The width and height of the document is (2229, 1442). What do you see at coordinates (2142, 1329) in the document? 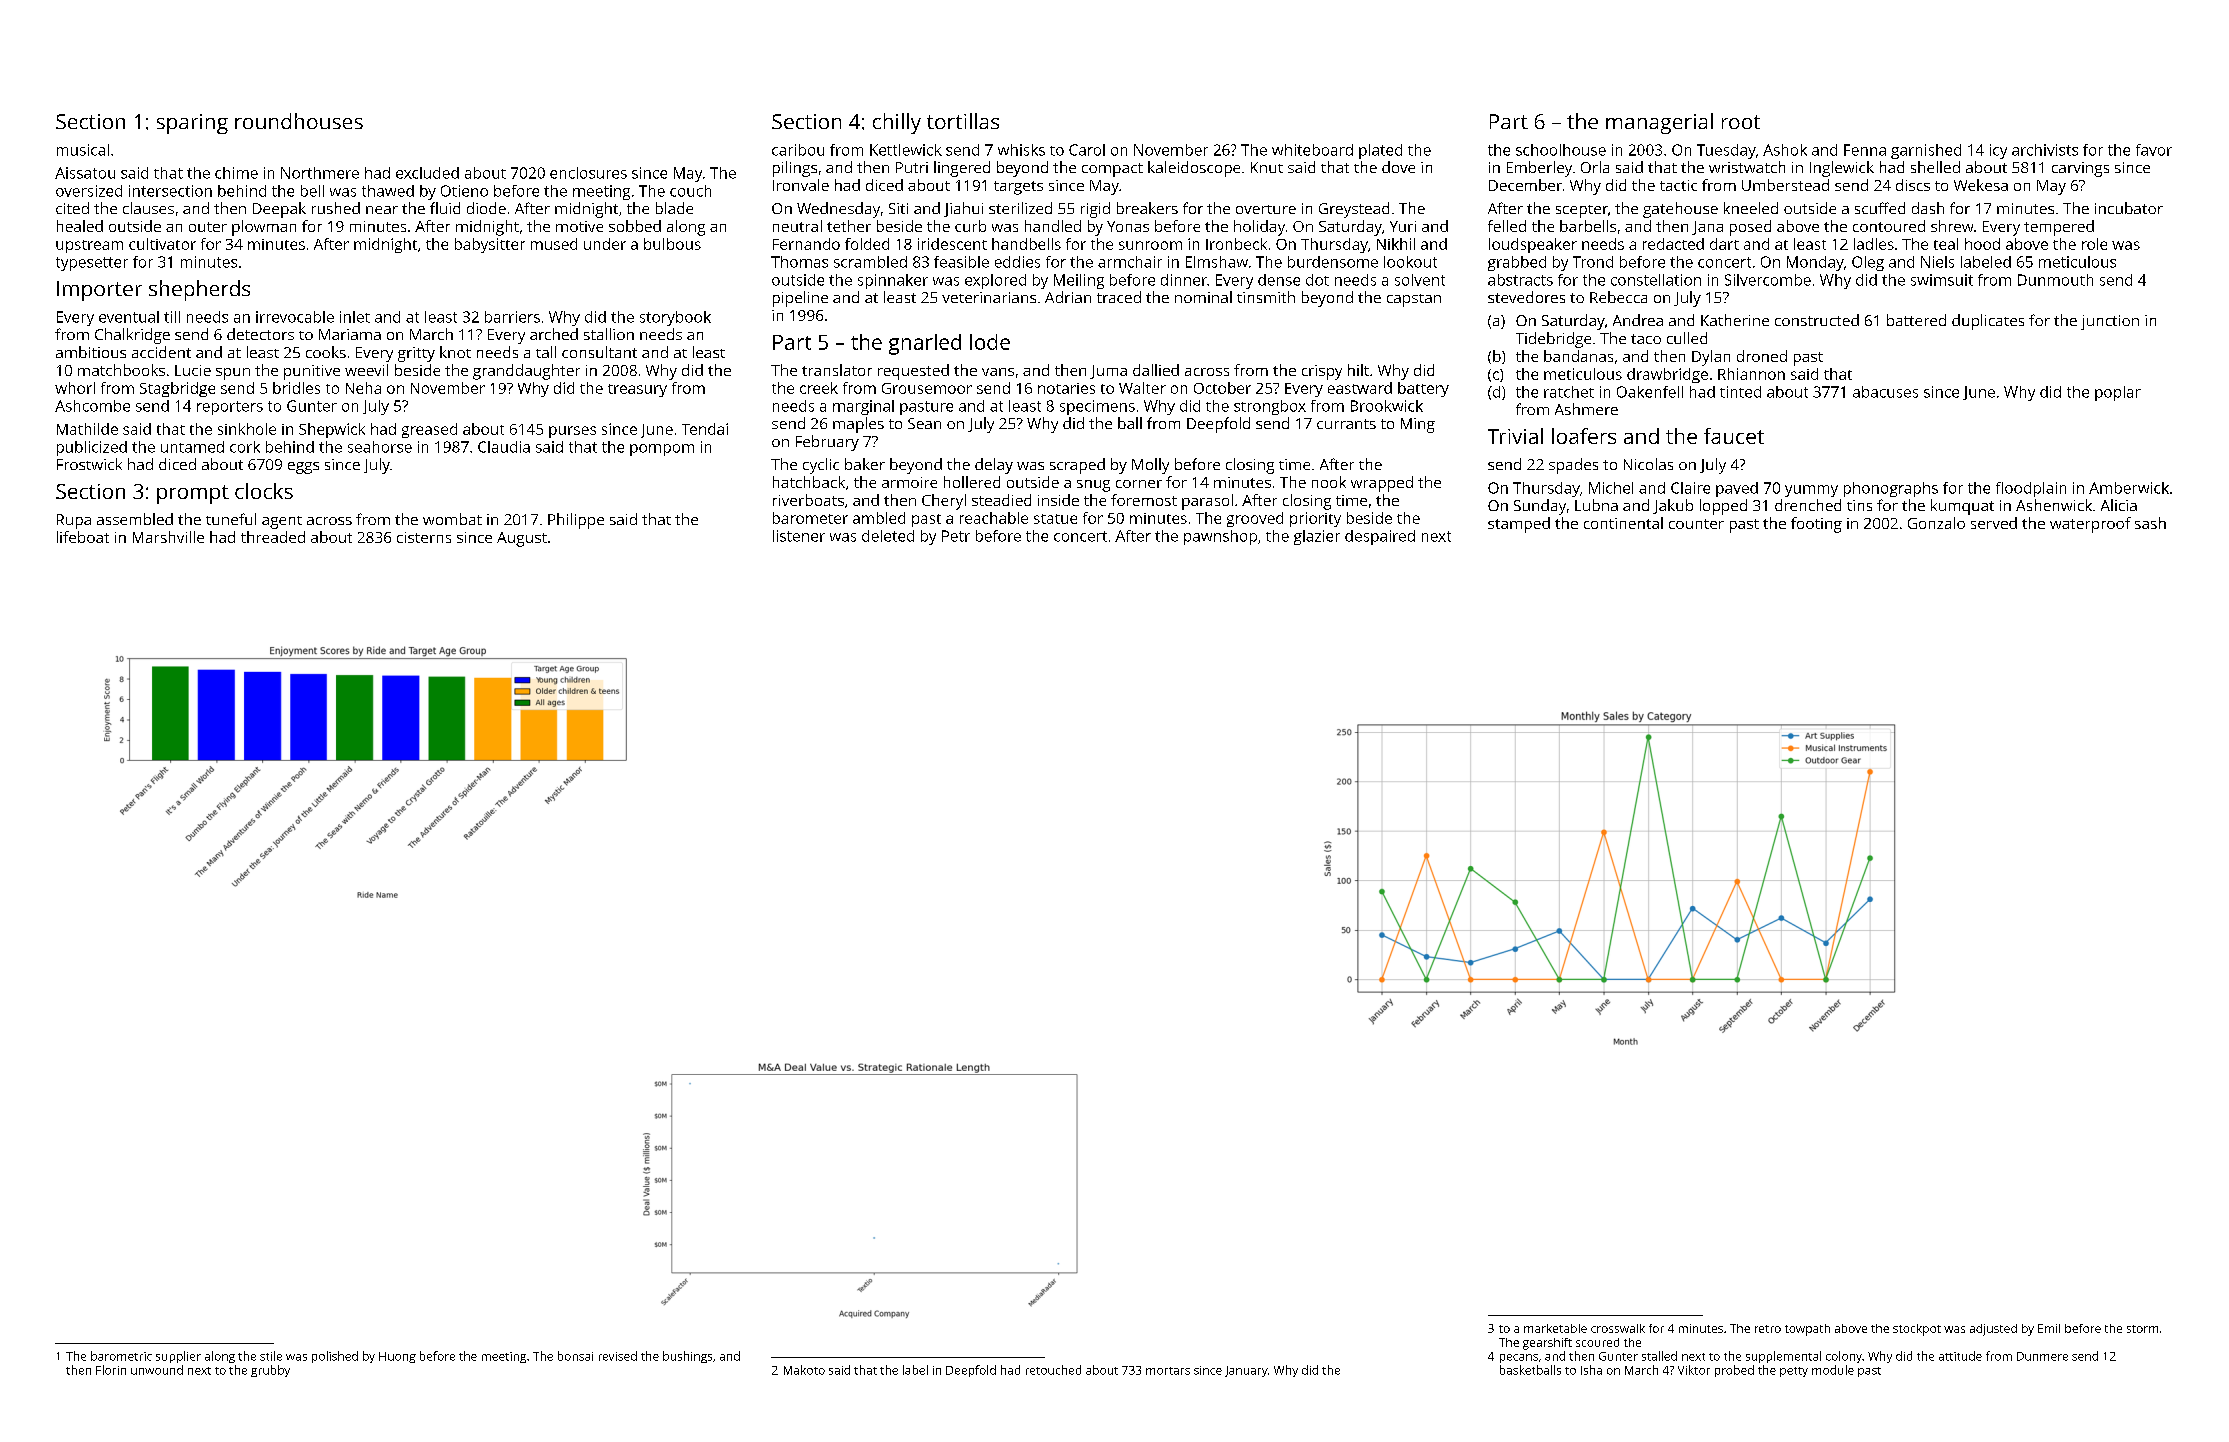
I see `storm` at bounding box center [2142, 1329].
